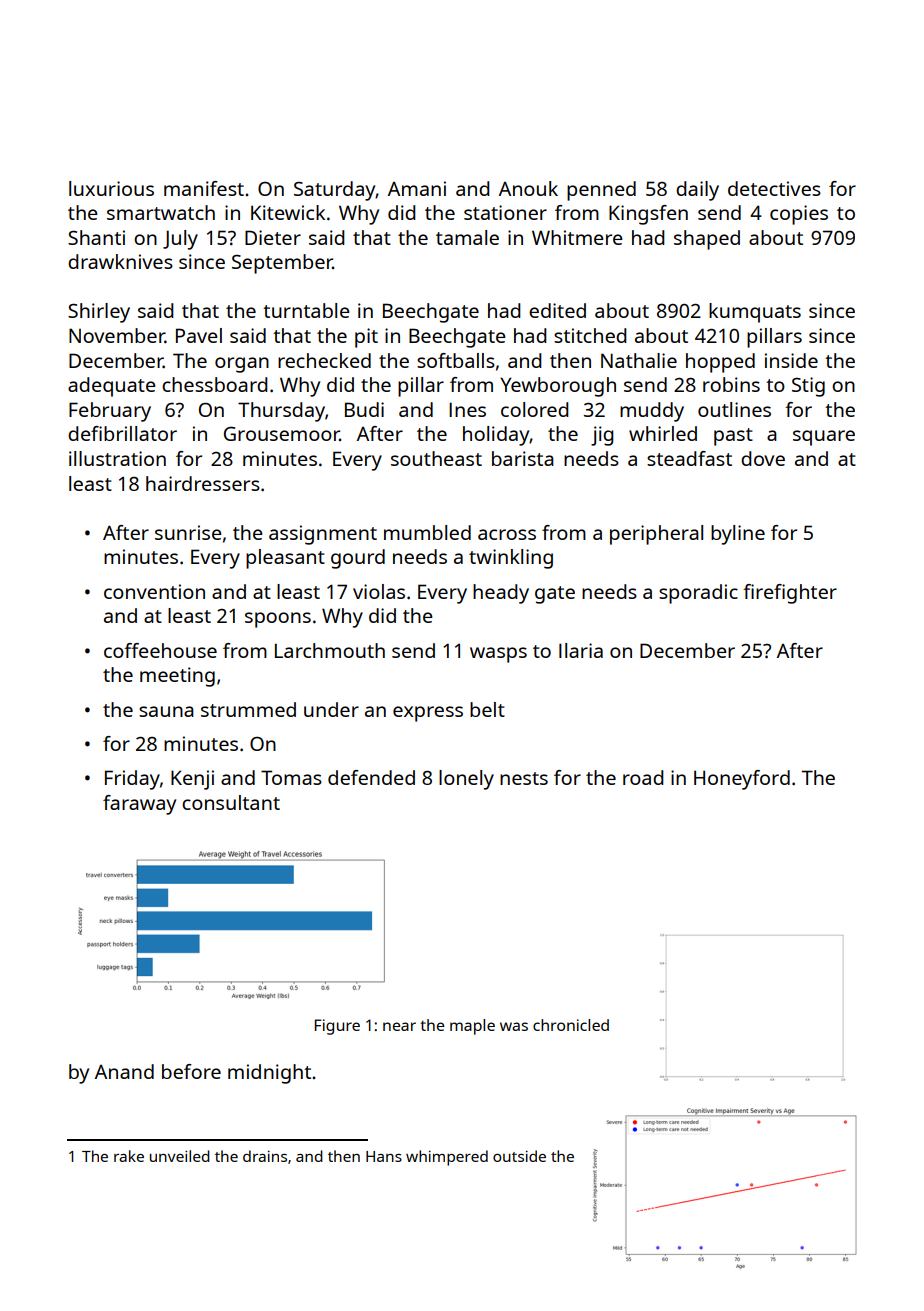 This screenshot has width=924, height=1311. I want to click on steadfast, so click(689, 458).
